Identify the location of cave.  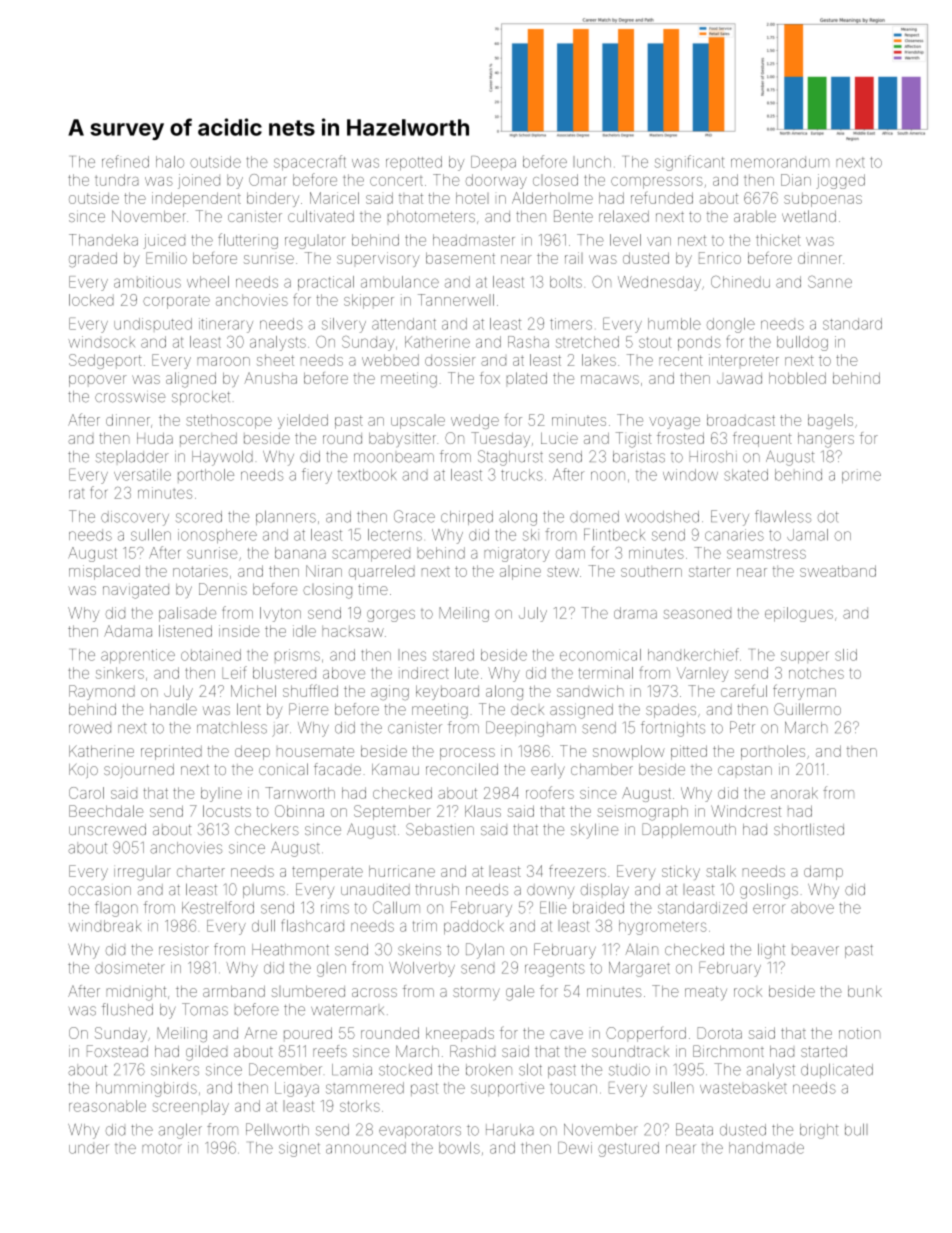
(566, 1034).
